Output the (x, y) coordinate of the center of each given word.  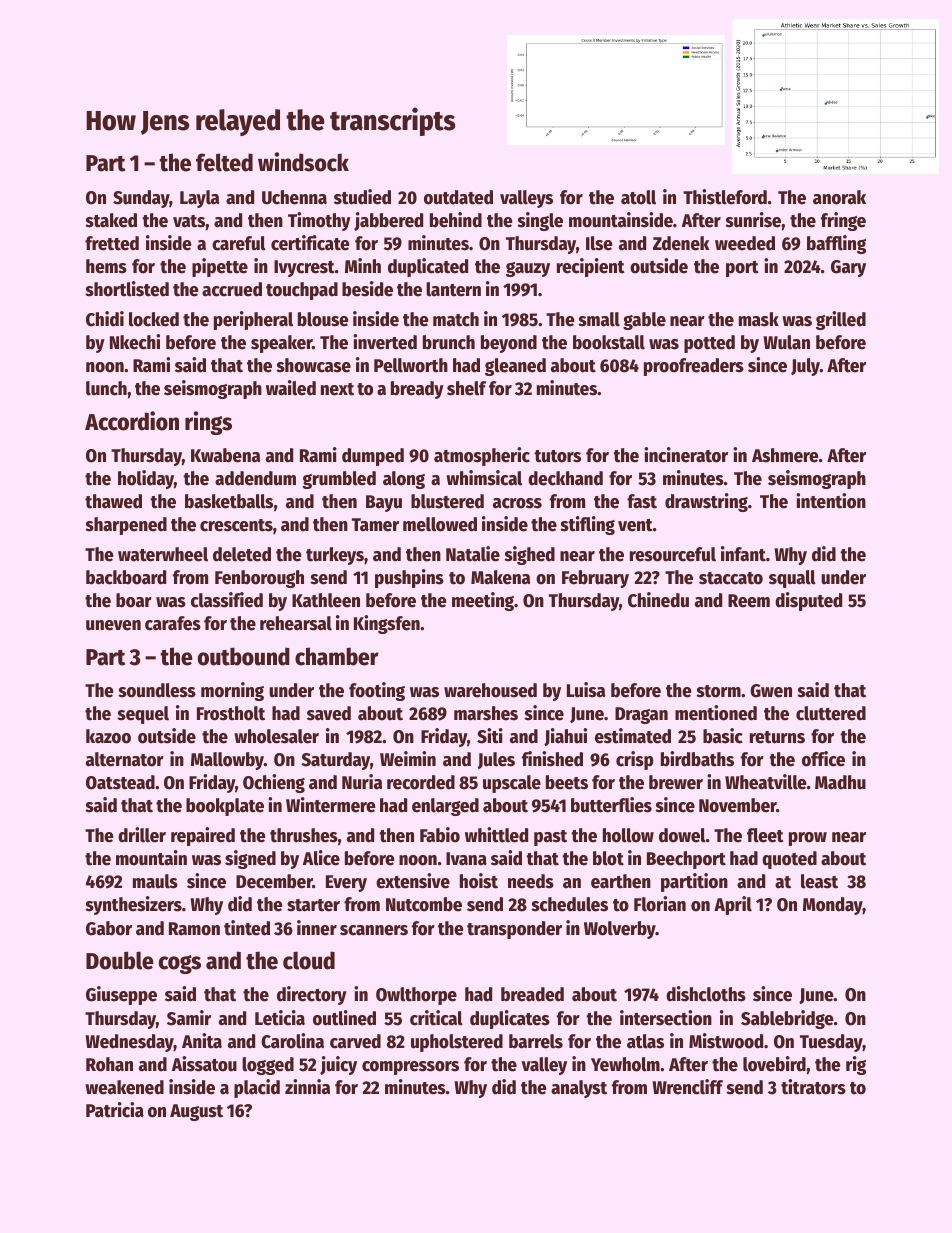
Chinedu (658, 600)
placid (257, 1088)
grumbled (339, 480)
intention (831, 501)
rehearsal (296, 623)
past (550, 838)
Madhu (840, 782)
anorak (839, 197)
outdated (458, 197)
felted (224, 162)
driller (142, 835)
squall (792, 579)
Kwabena (225, 455)
